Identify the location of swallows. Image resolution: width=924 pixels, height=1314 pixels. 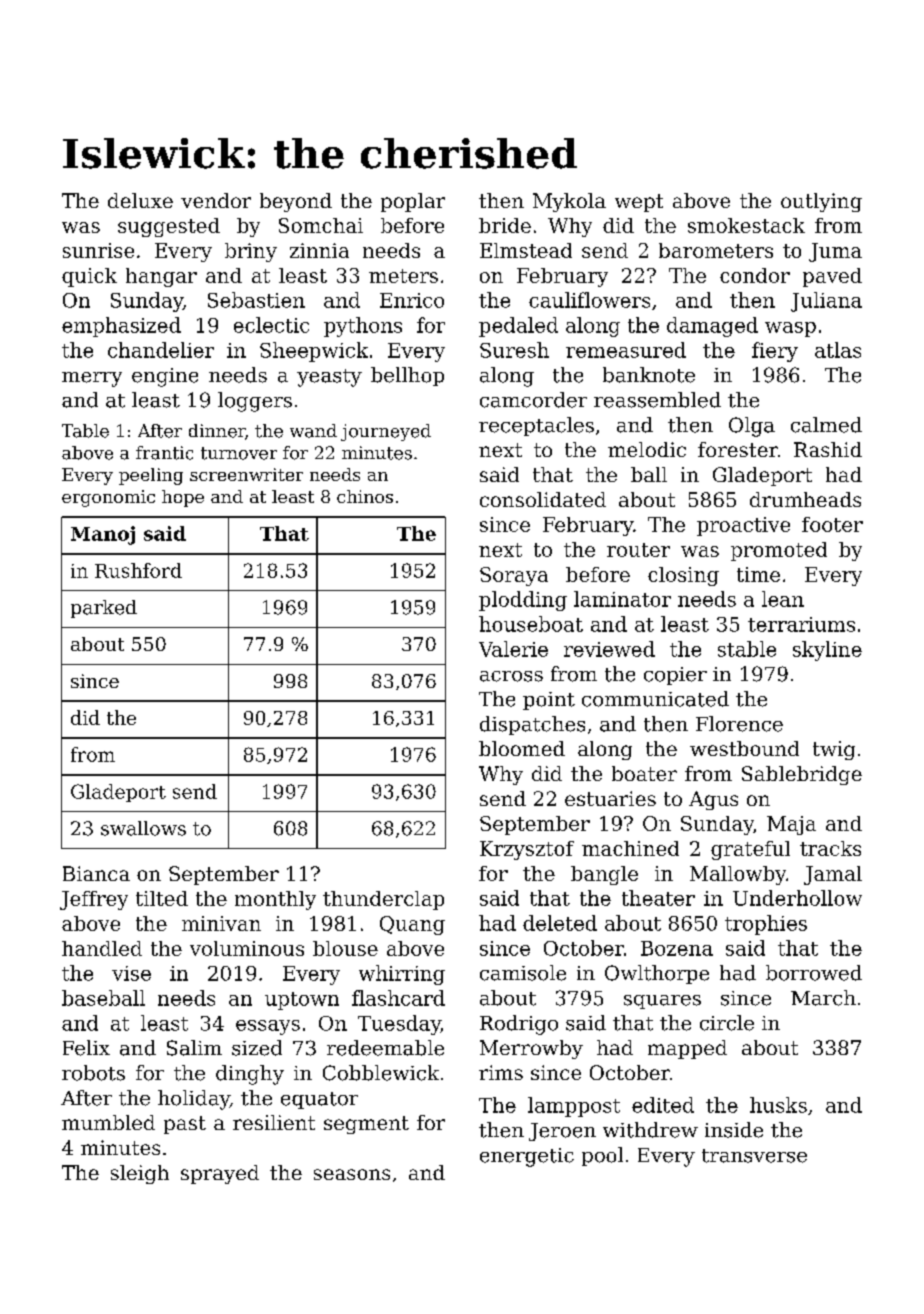
(143, 828).
